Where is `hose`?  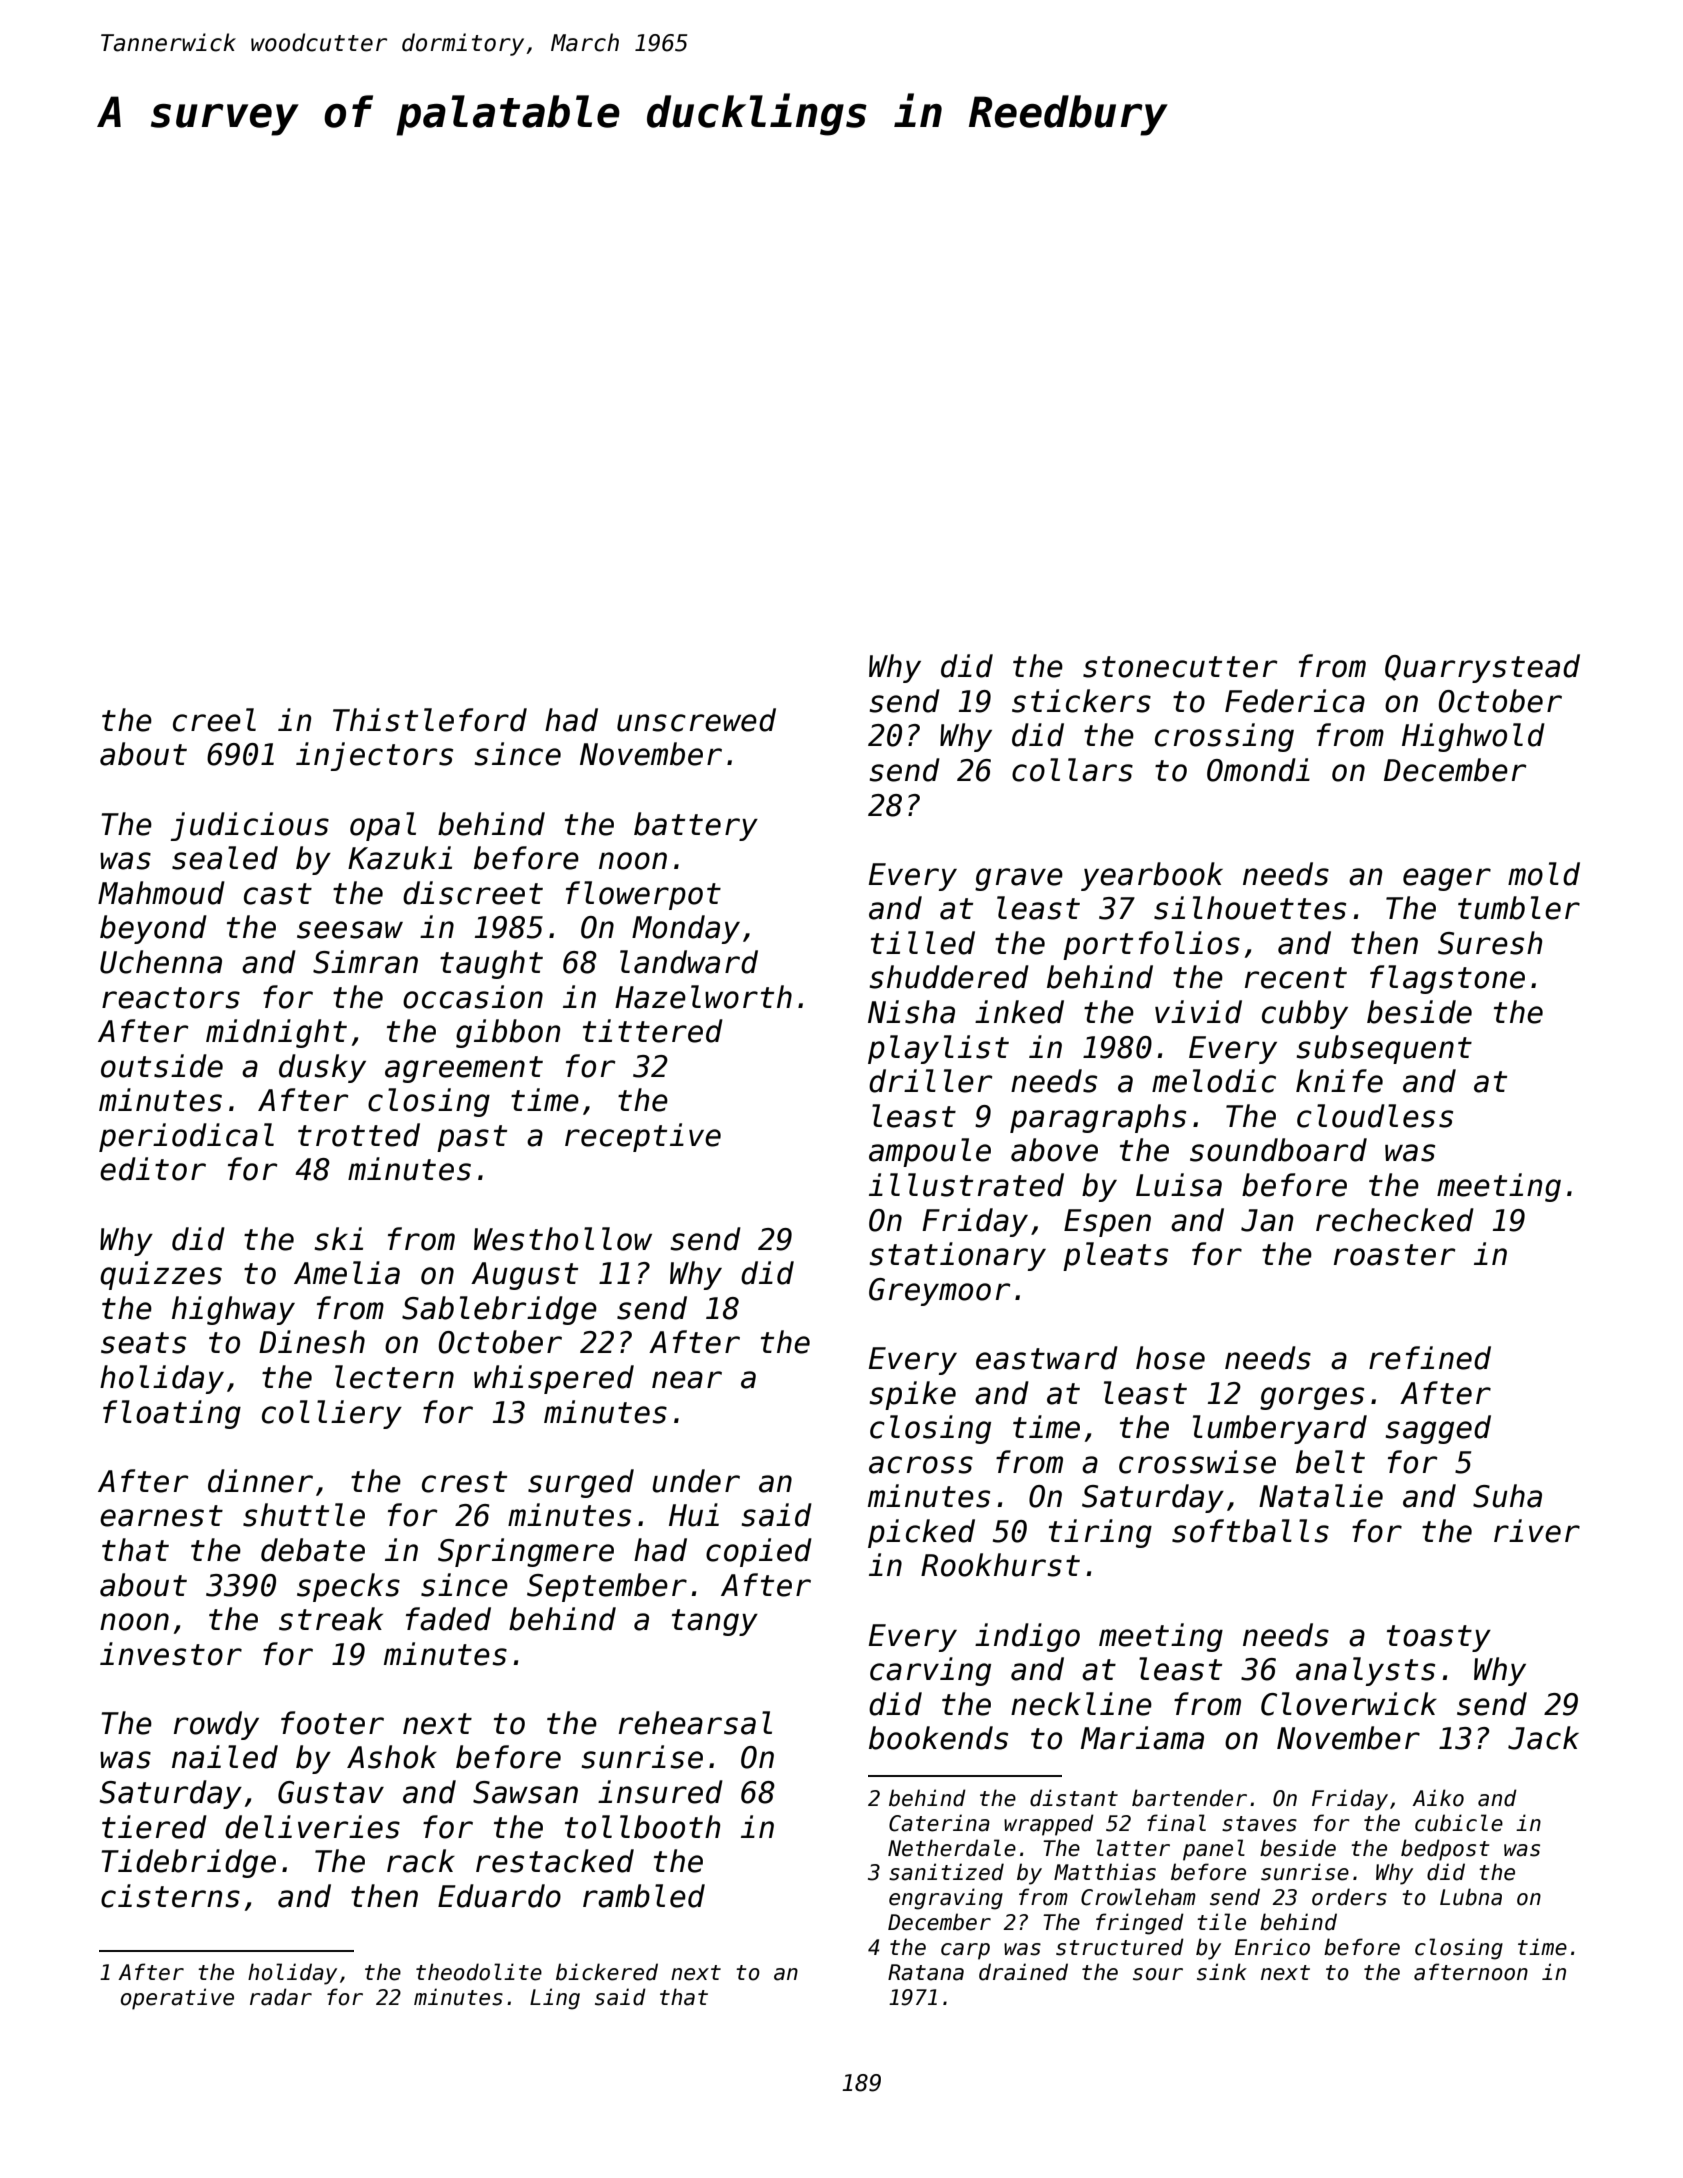
hose is located at coordinates (1170, 1358).
